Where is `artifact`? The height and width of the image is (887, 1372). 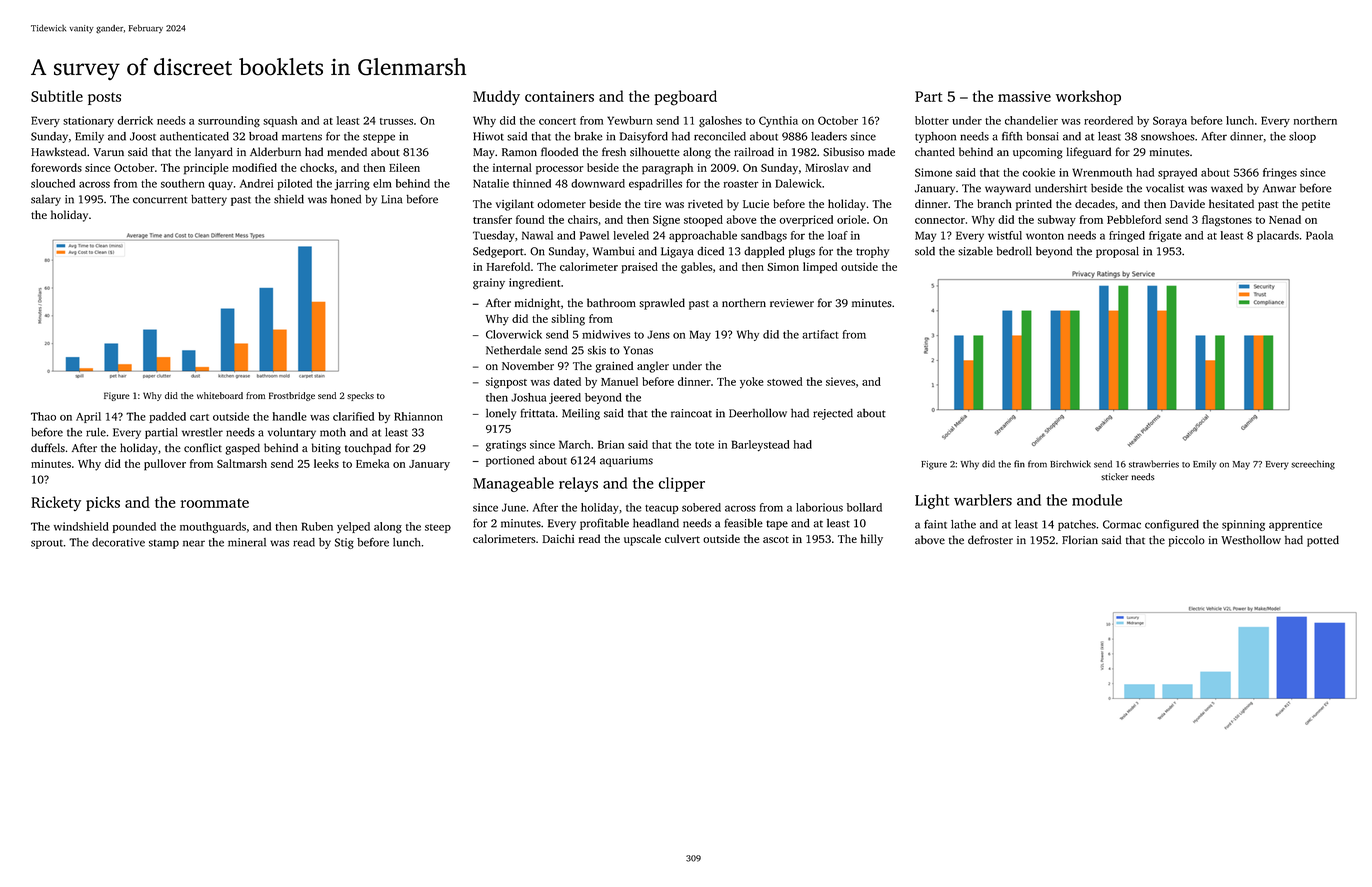
artifact is located at coordinates (820, 334).
